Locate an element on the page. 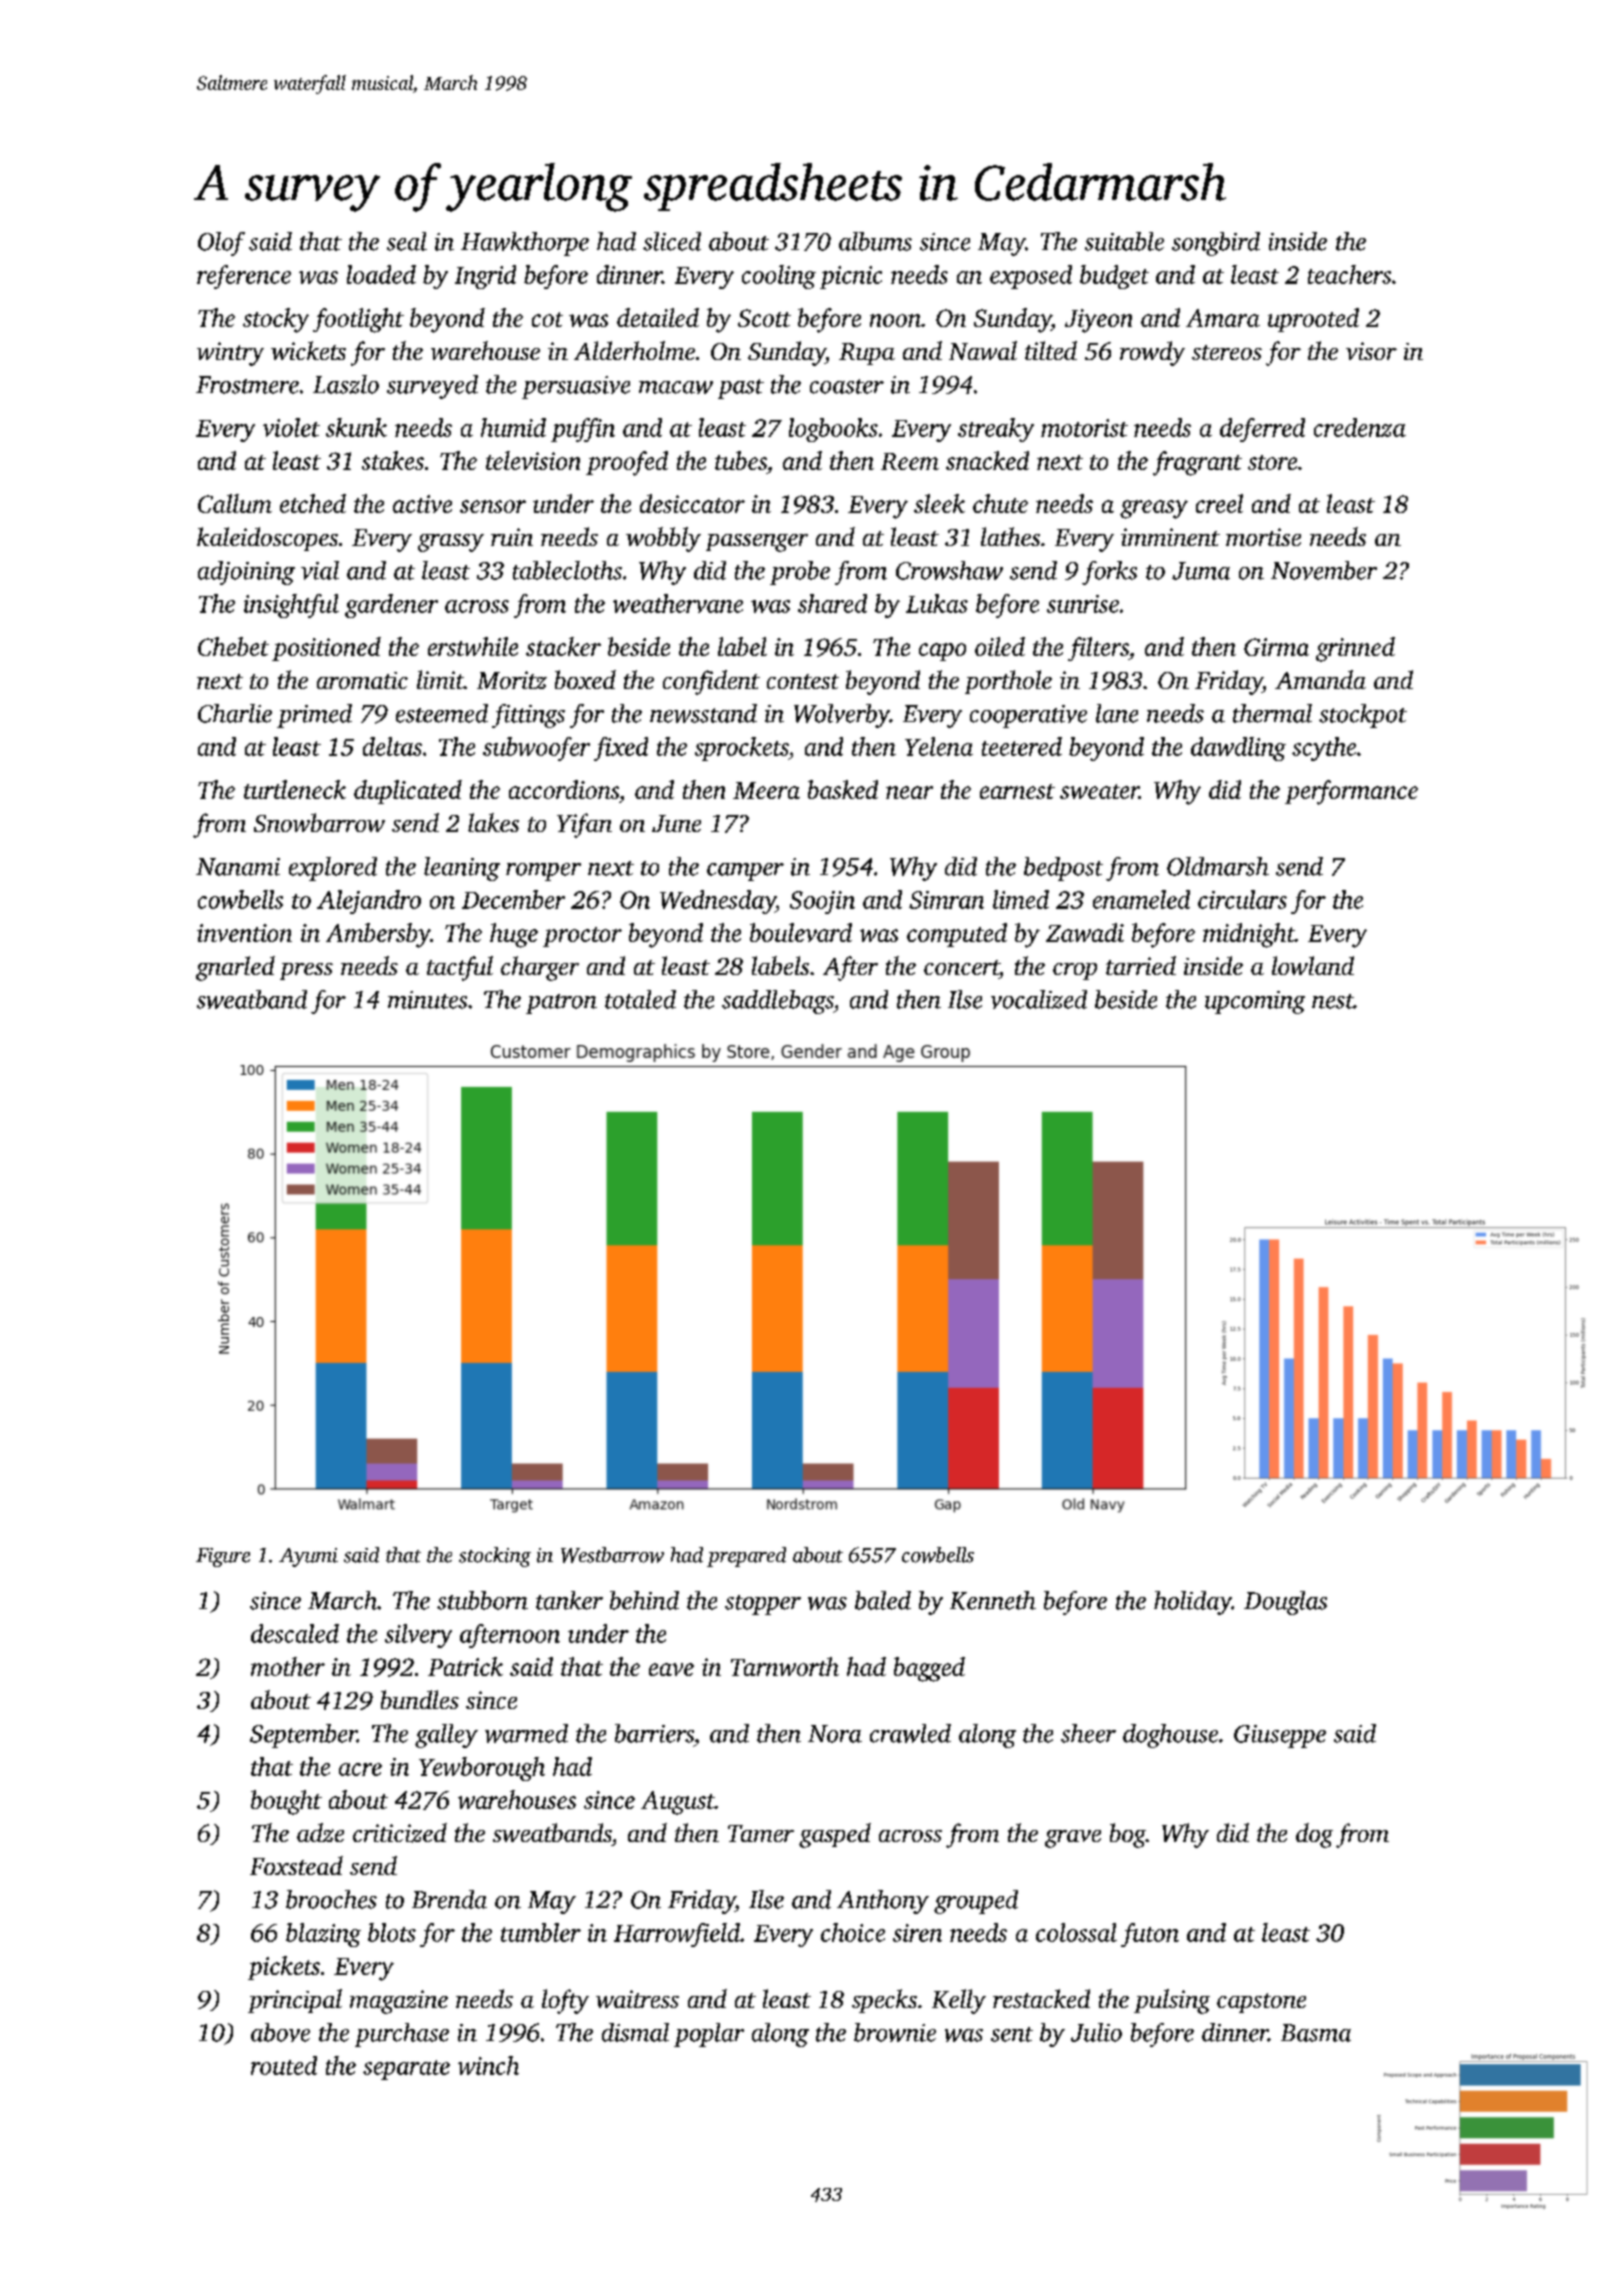  credenza is located at coordinates (1360, 427).
